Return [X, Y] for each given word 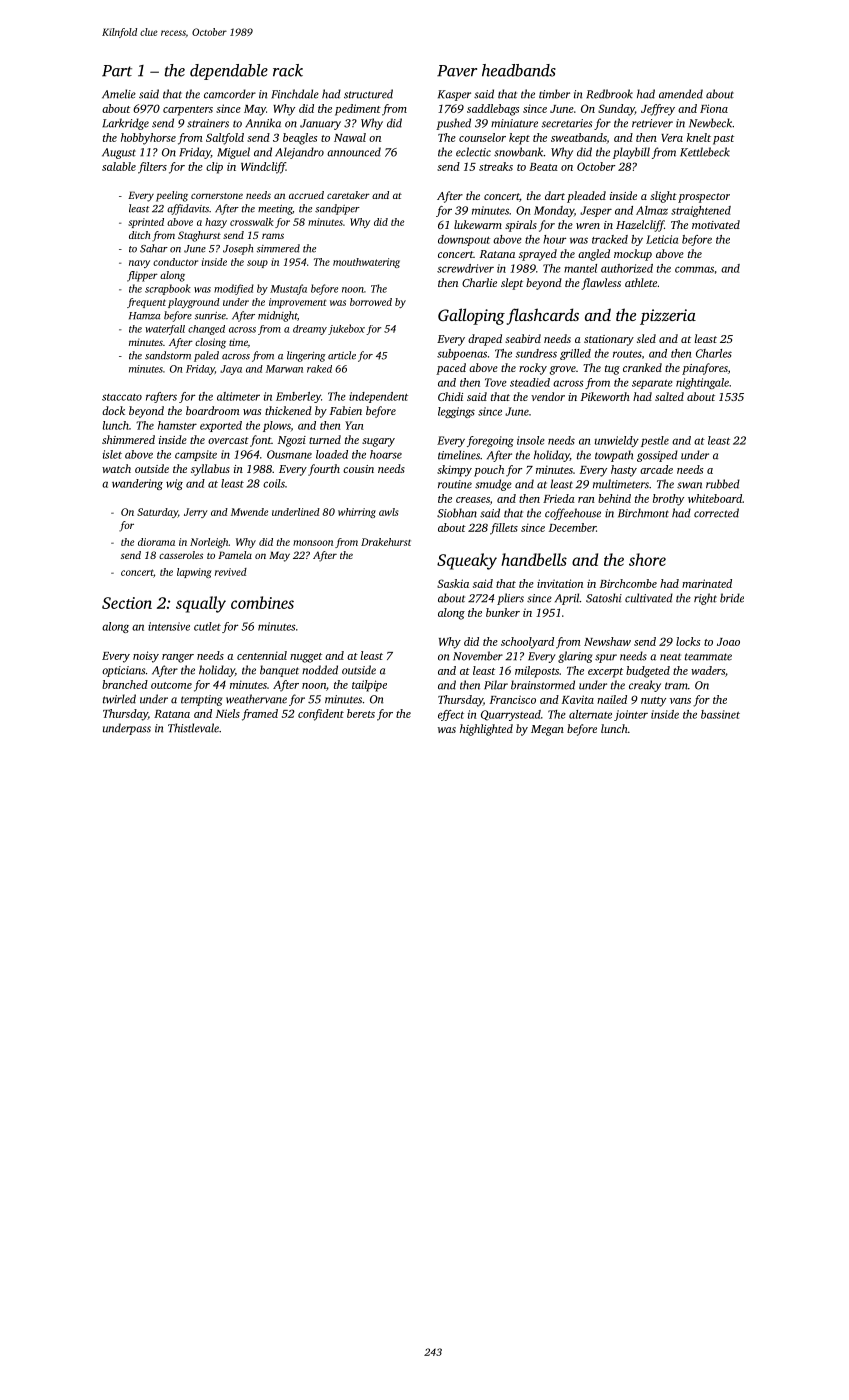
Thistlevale [193, 728]
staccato [122, 397]
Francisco [513, 699]
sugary [378, 442]
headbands [519, 70]
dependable [229, 72]
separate [652, 384]
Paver [457, 71]
